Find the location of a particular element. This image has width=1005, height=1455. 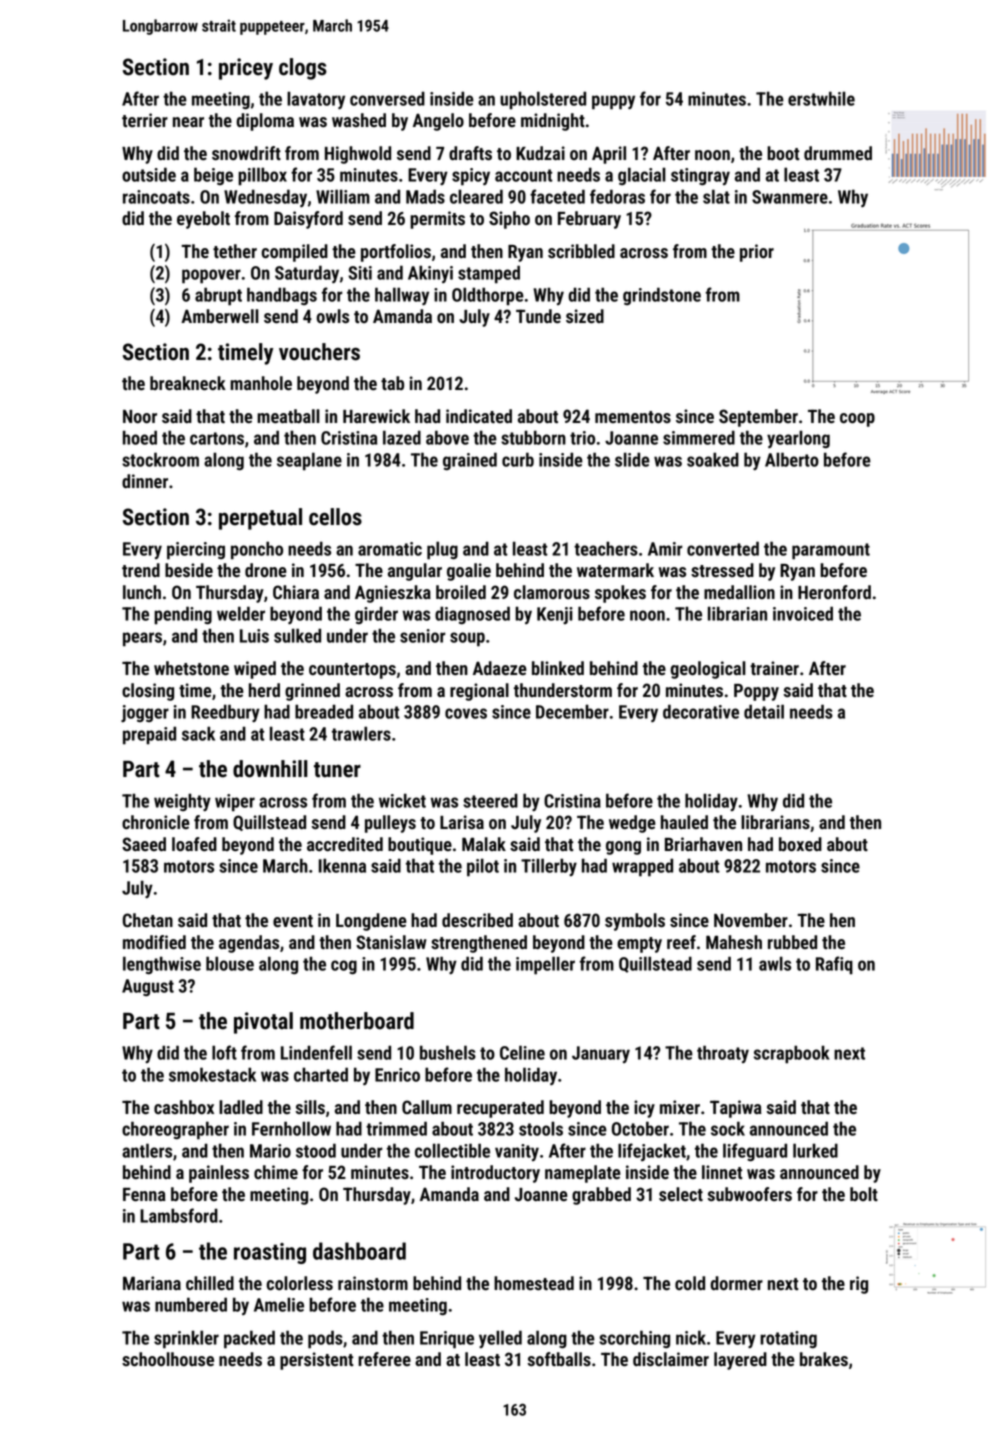

select is located at coordinates (681, 1194).
